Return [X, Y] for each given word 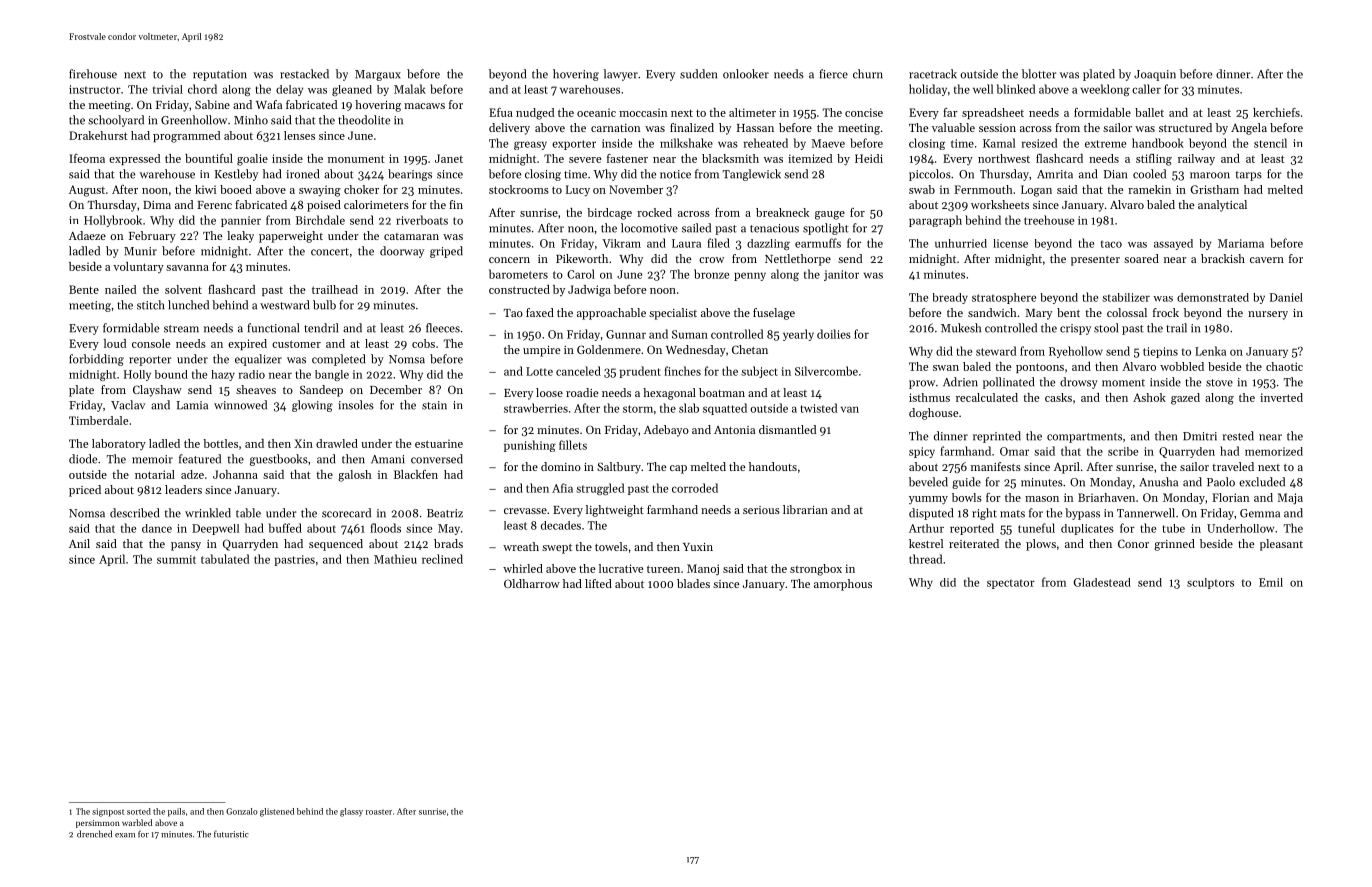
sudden [698, 74]
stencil [1270, 143]
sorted [139, 811]
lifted [598, 583]
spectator [1011, 584]
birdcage [610, 214]
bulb [324, 305]
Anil [79, 543]
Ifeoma [87, 158]
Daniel [1286, 297]
